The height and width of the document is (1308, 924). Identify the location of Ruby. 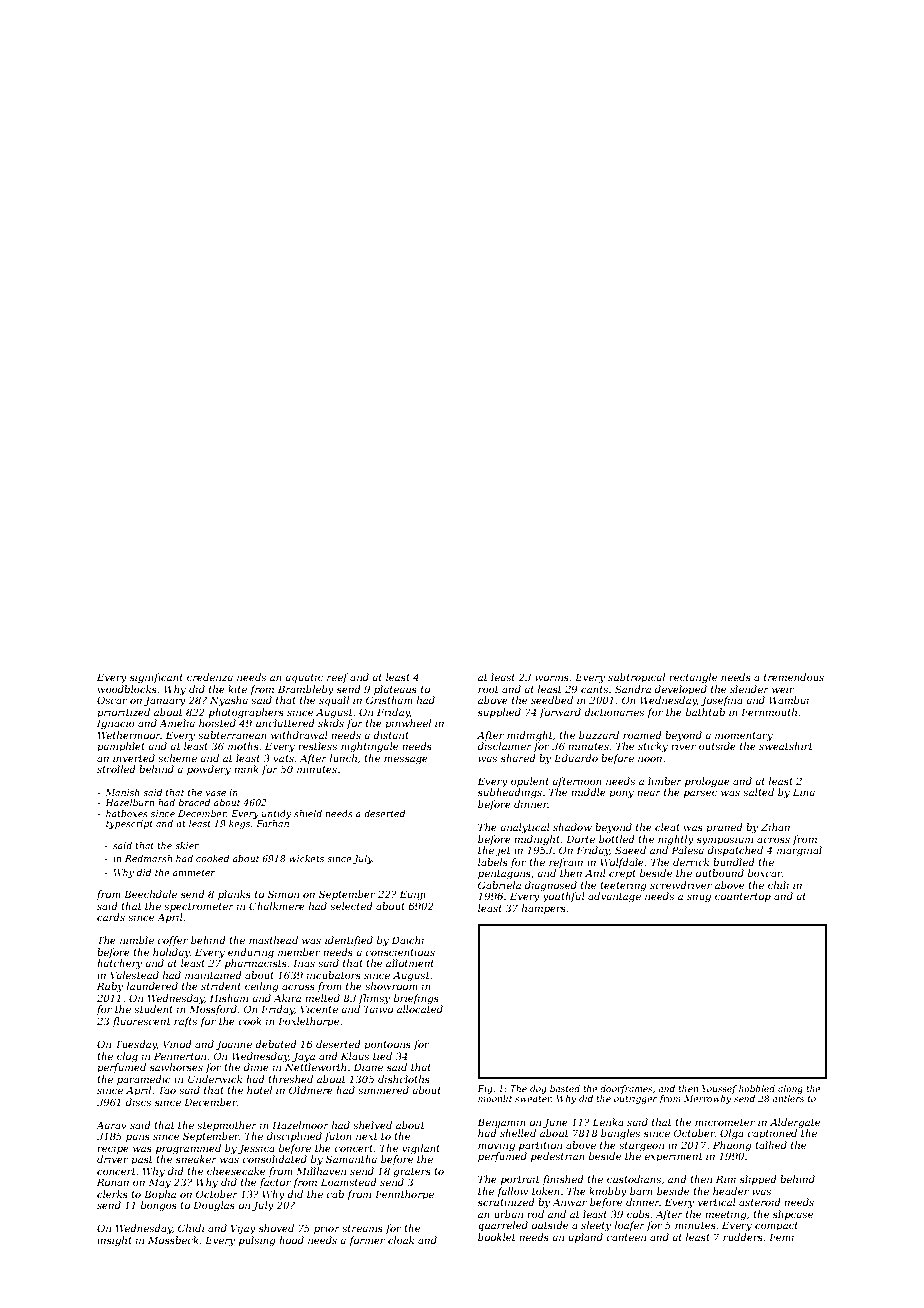
(110, 987).
